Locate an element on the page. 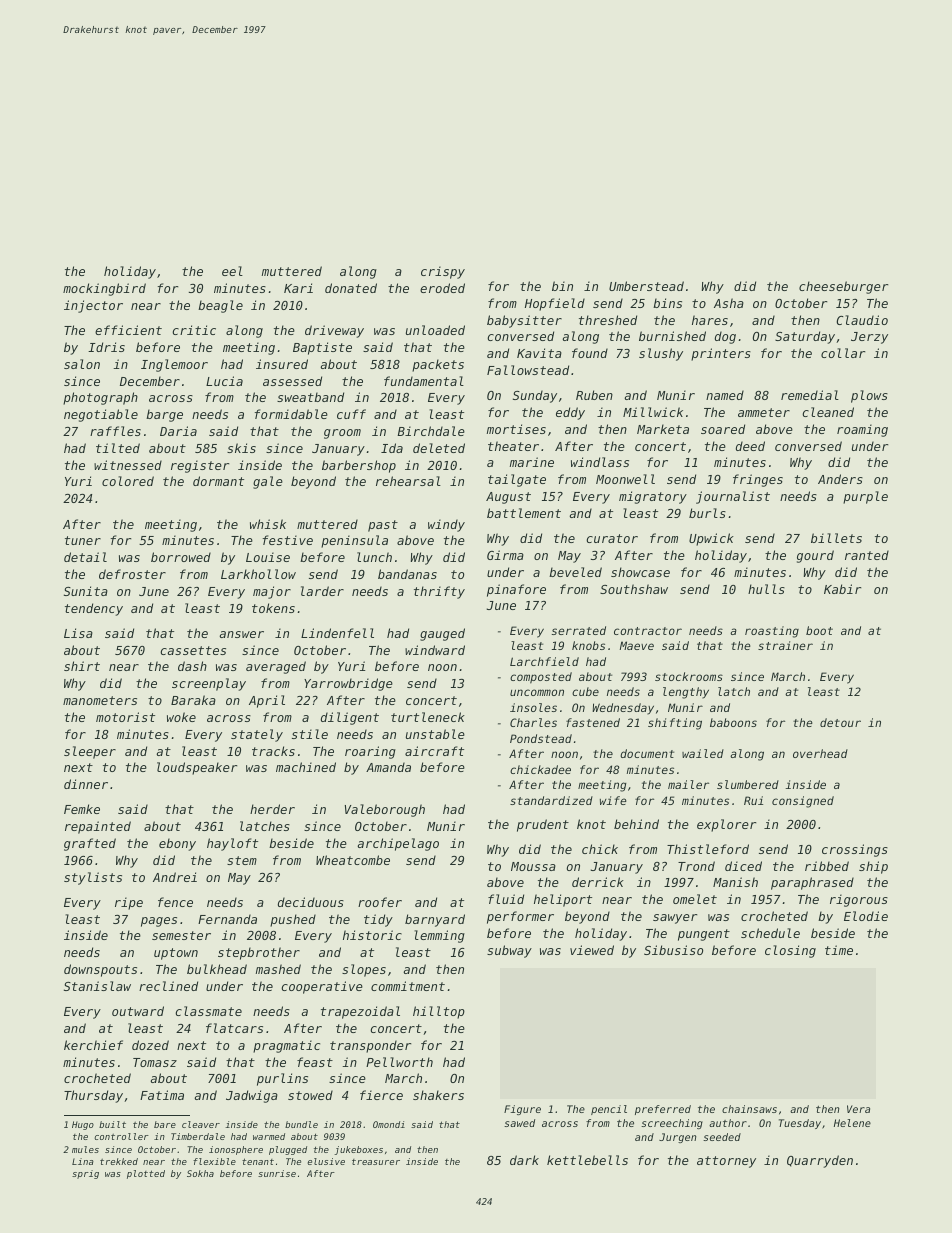  aircraft is located at coordinates (434, 751).
